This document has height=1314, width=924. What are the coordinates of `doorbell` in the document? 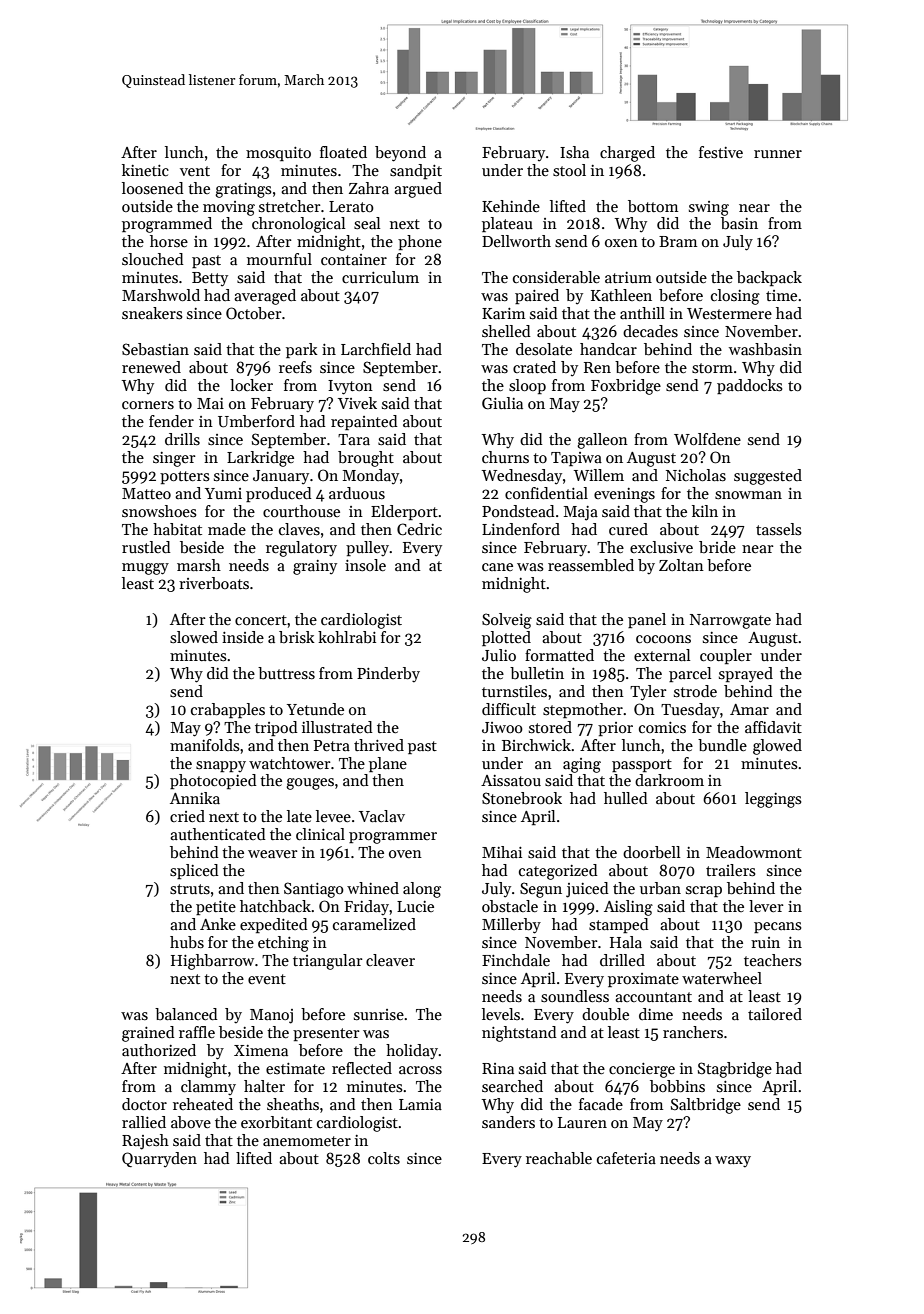 It's located at (651, 852).
